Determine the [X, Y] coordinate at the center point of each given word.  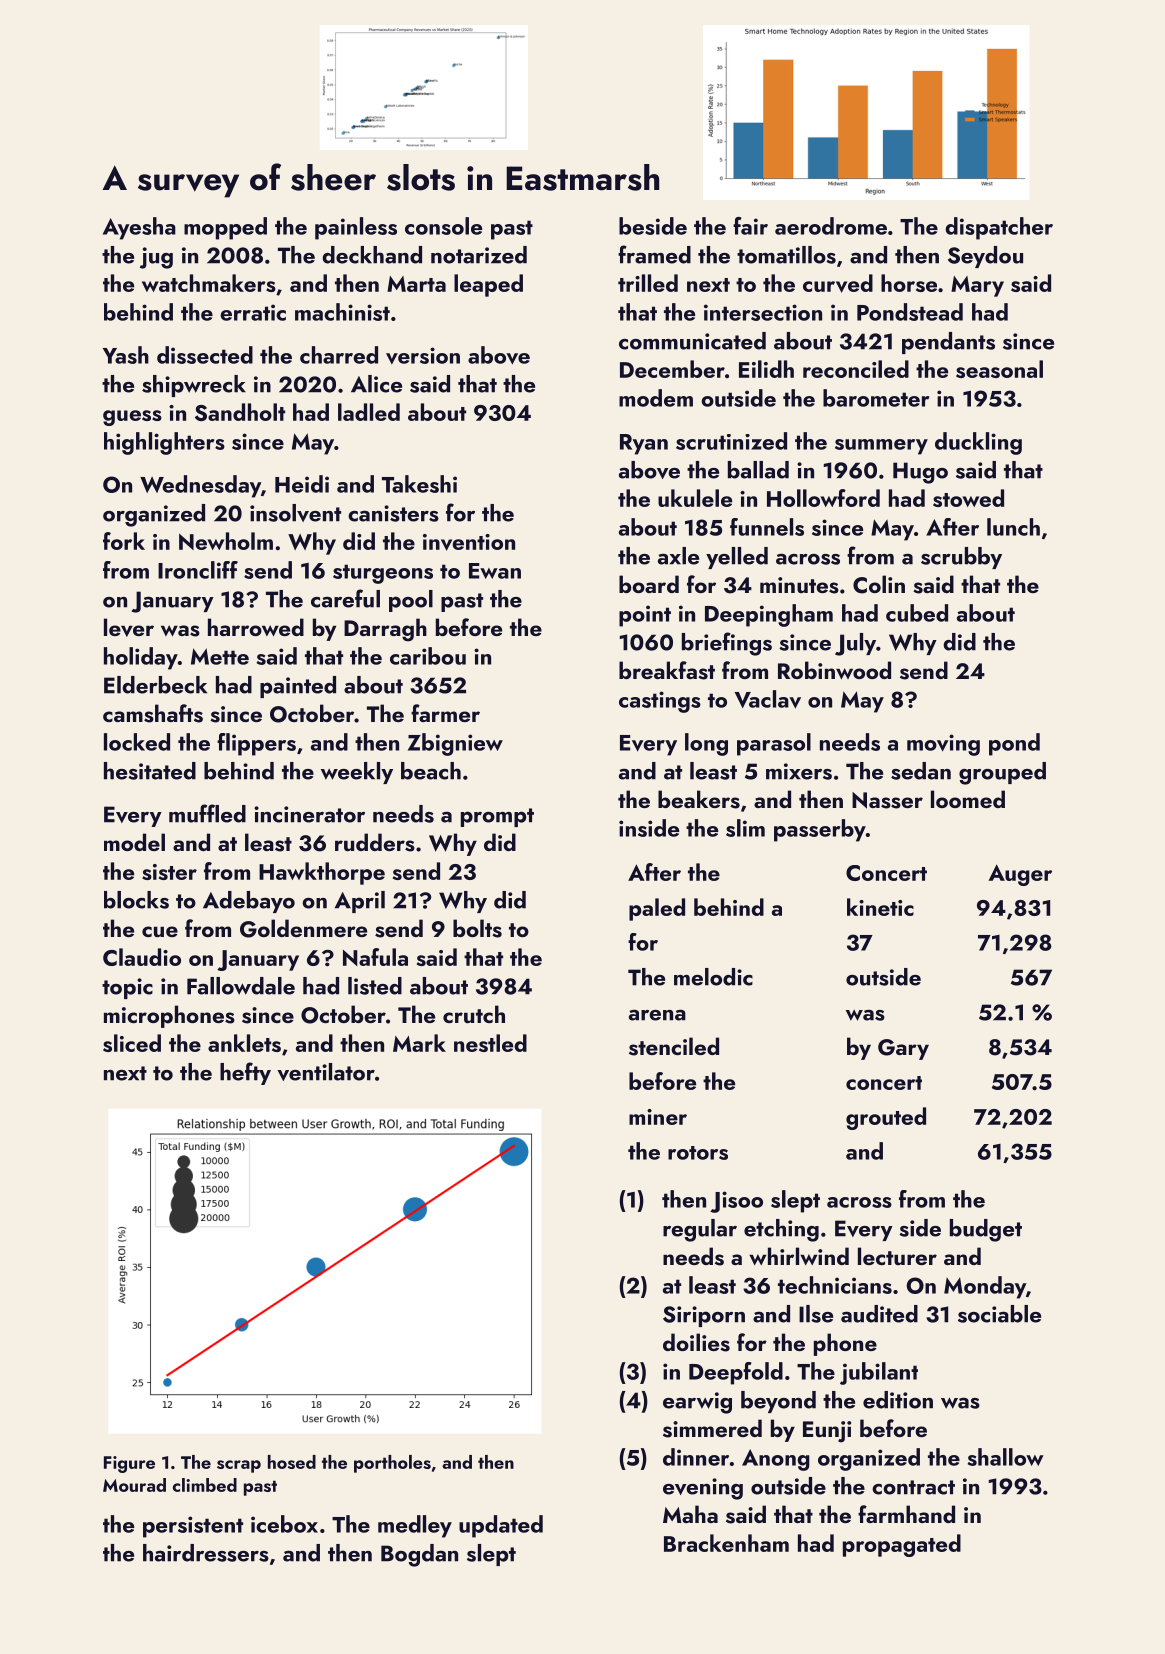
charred [339, 355]
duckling [978, 443]
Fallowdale [241, 986]
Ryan [644, 444]
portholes [392, 1464]
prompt [497, 817]
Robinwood [834, 670]
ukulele [695, 498]
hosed [292, 1462]
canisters [393, 513]
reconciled [856, 369]
